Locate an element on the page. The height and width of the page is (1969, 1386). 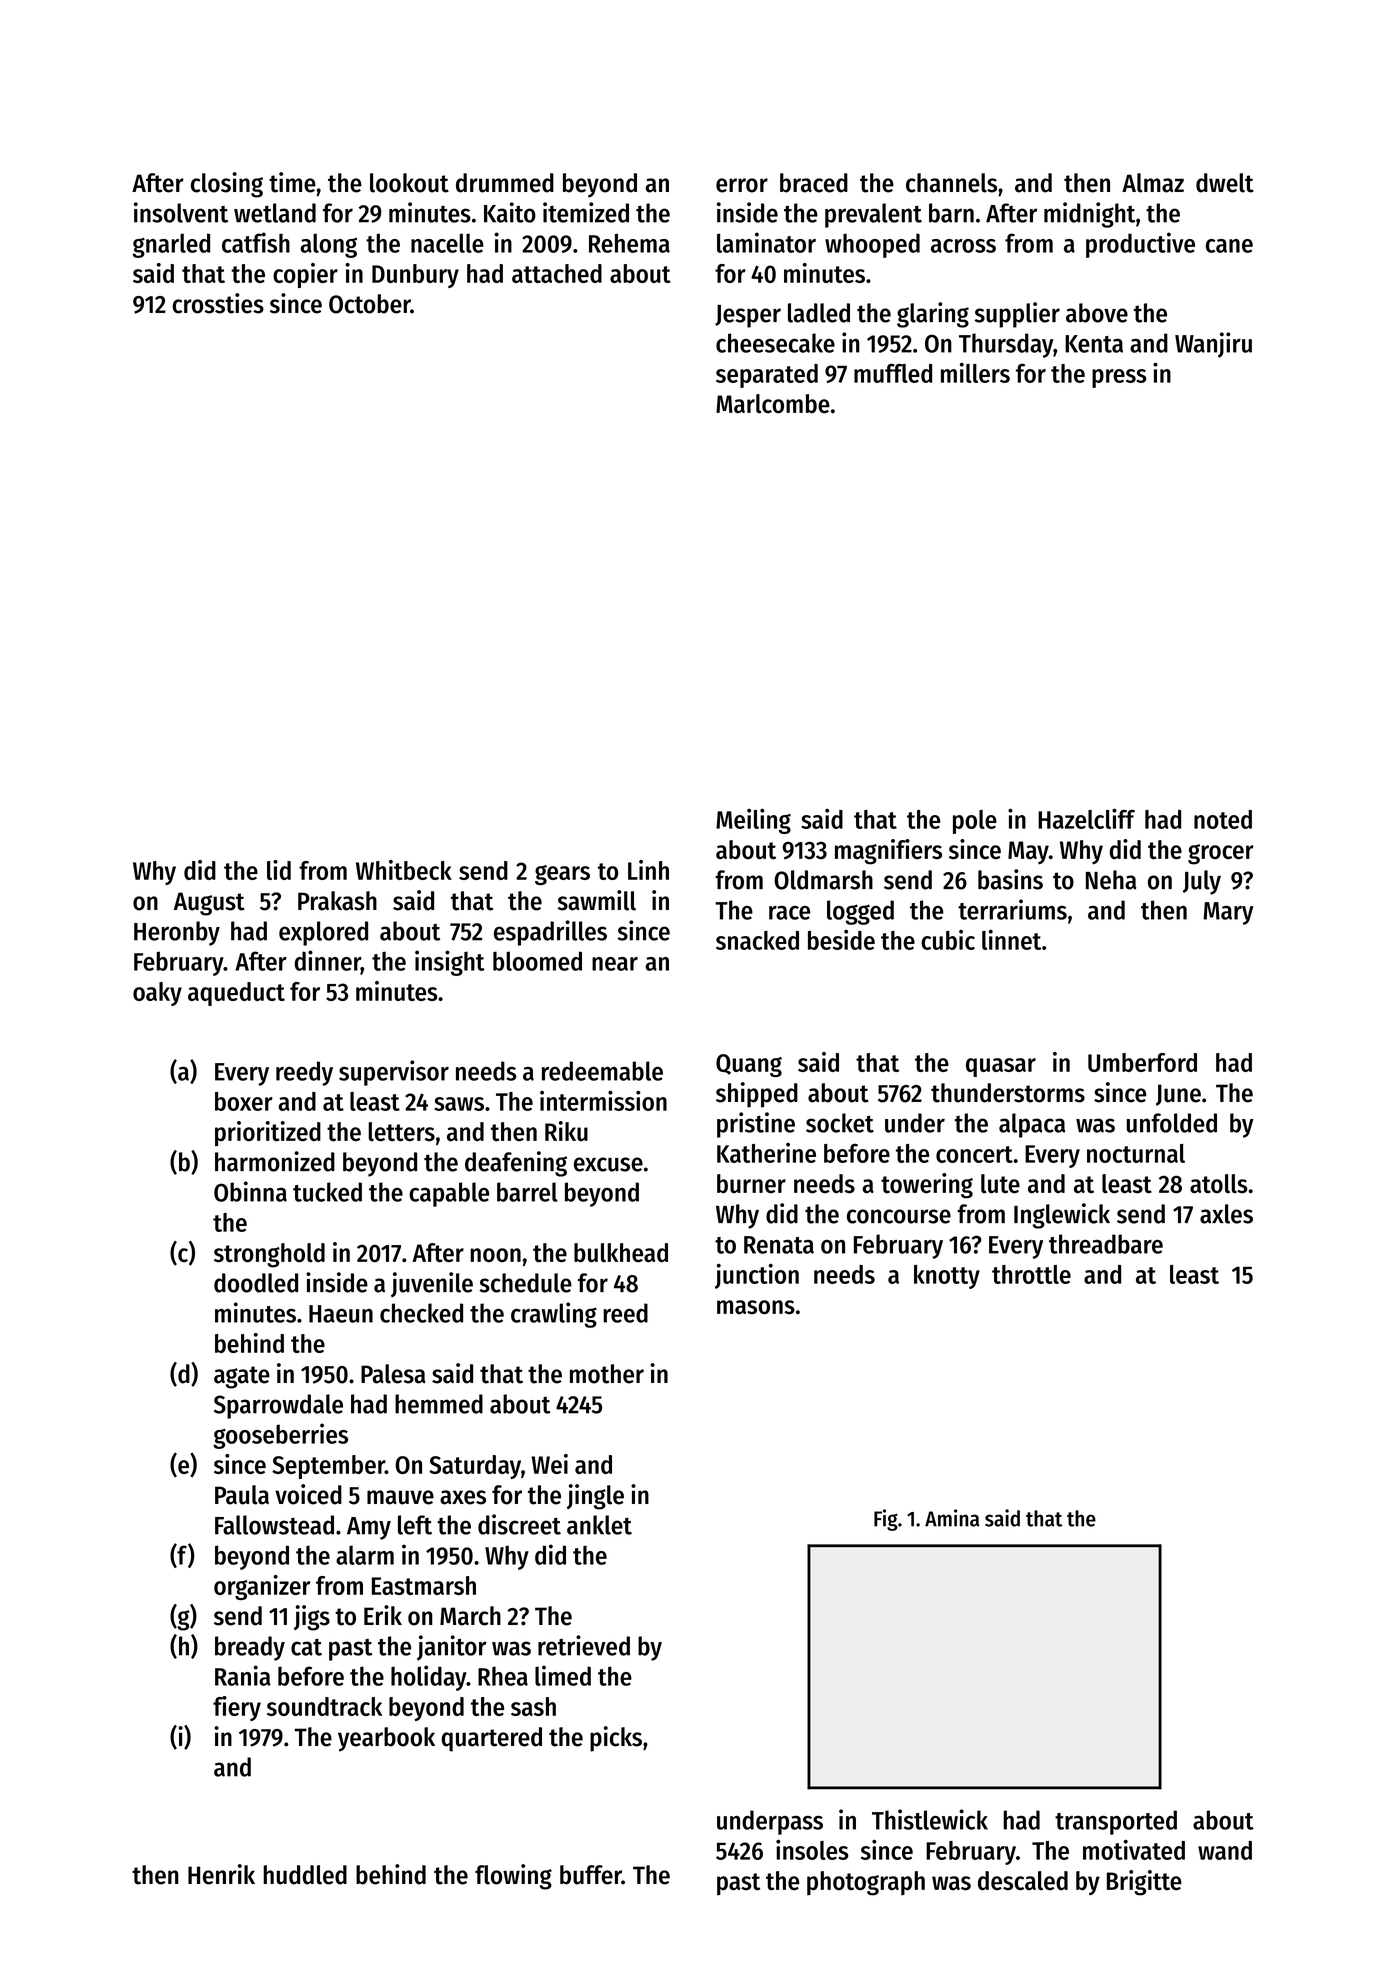
time is located at coordinates (292, 182).
